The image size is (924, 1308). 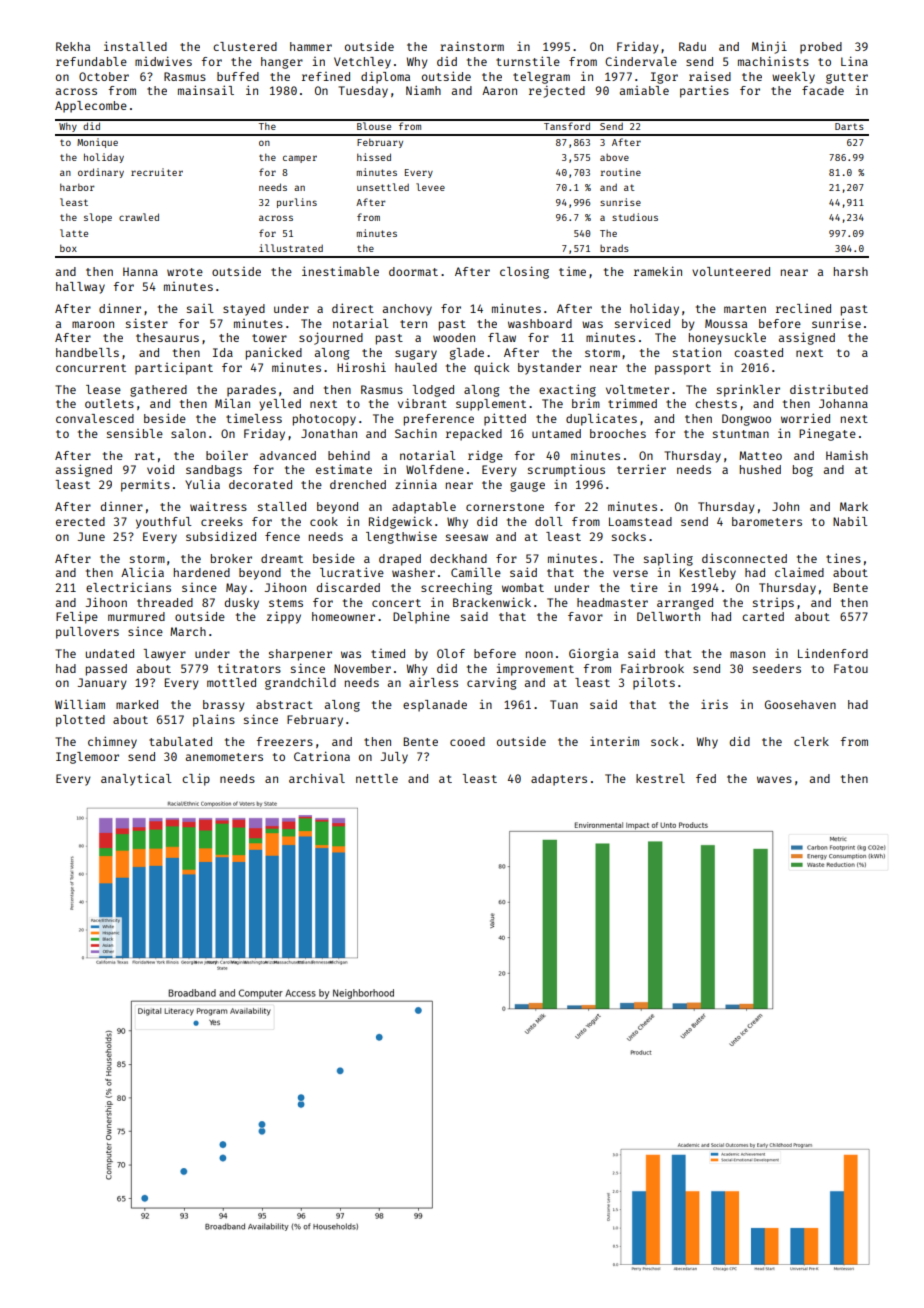 I want to click on wrote, so click(x=185, y=272).
